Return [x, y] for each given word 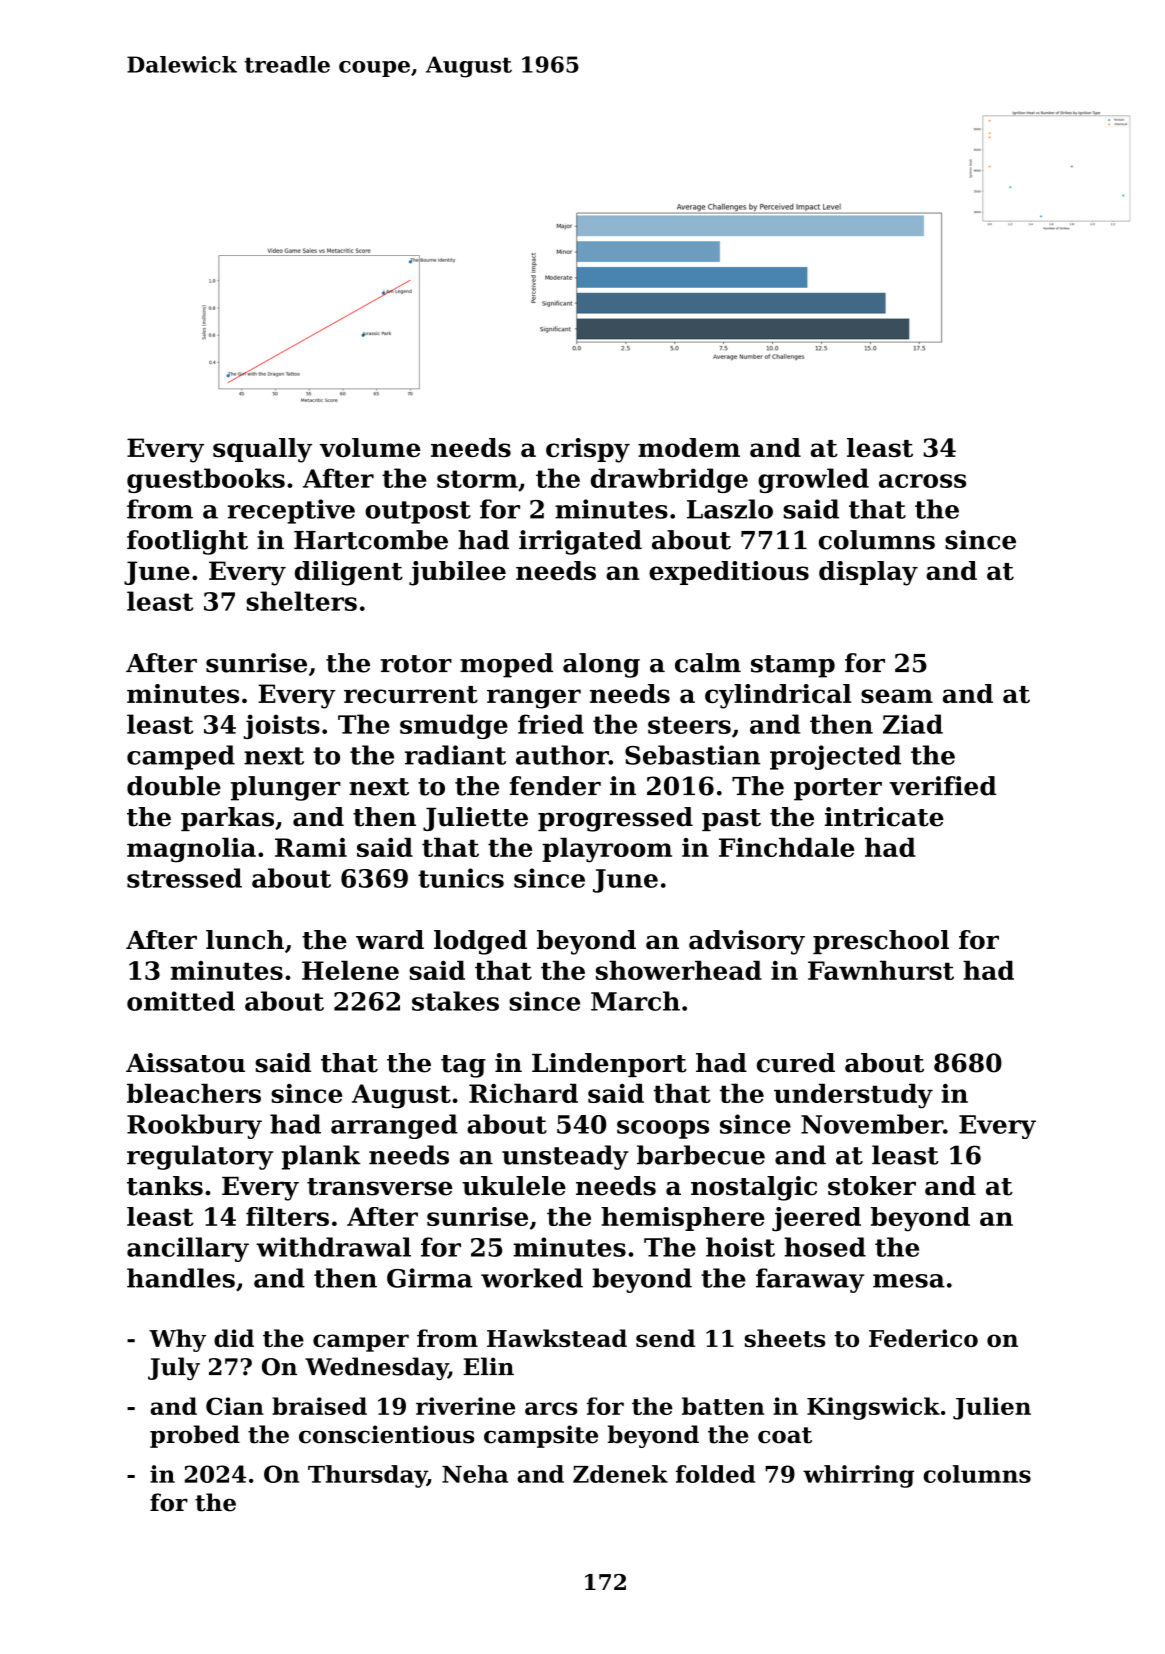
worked [532, 1278]
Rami [311, 847]
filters [287, 1216]
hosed [825, 1247]
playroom [607, 850]
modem [689, 447]
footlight [187, 542]
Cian [235, 1406]
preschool [881, 942]
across [922, 481]
